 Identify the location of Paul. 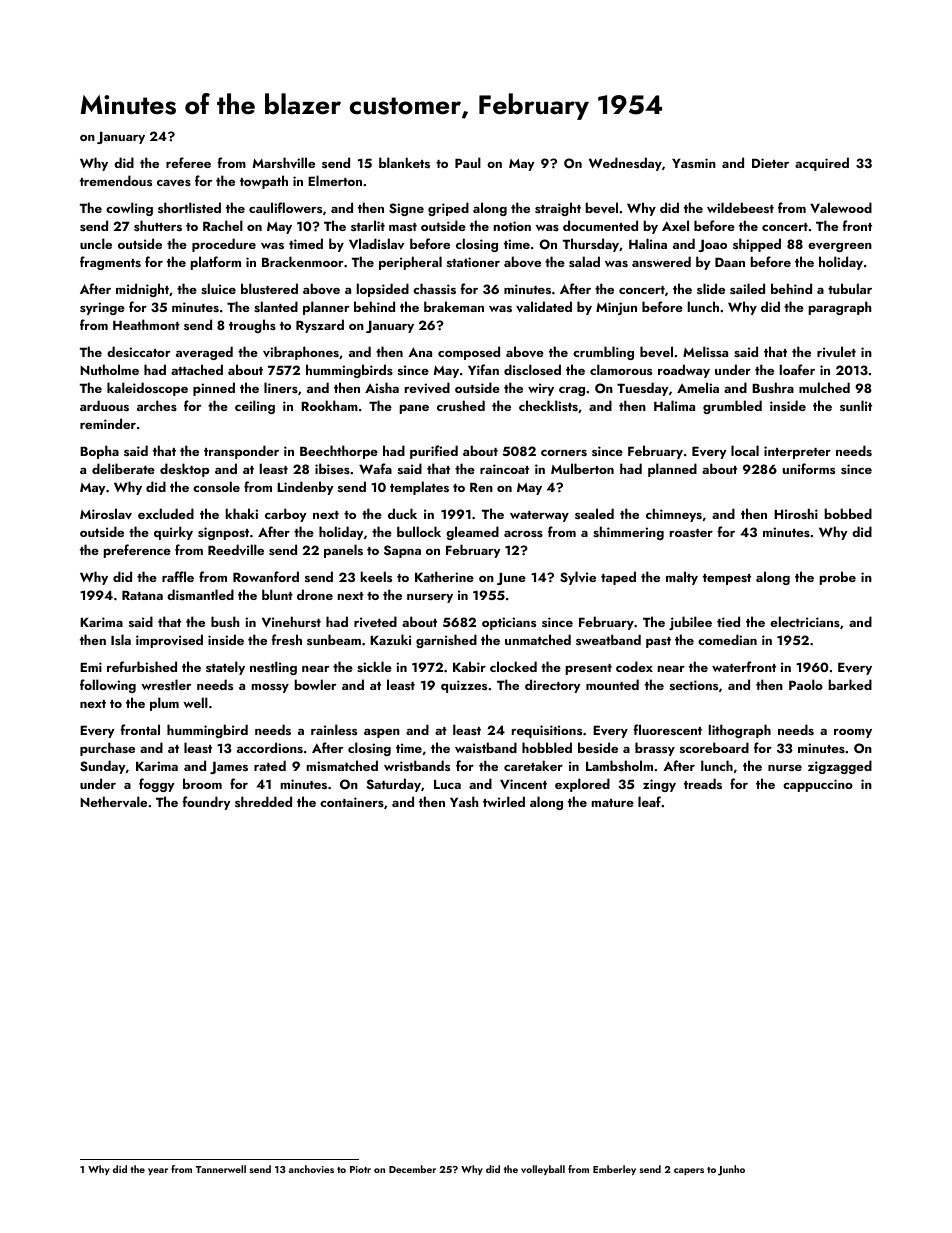
(468, 162).
